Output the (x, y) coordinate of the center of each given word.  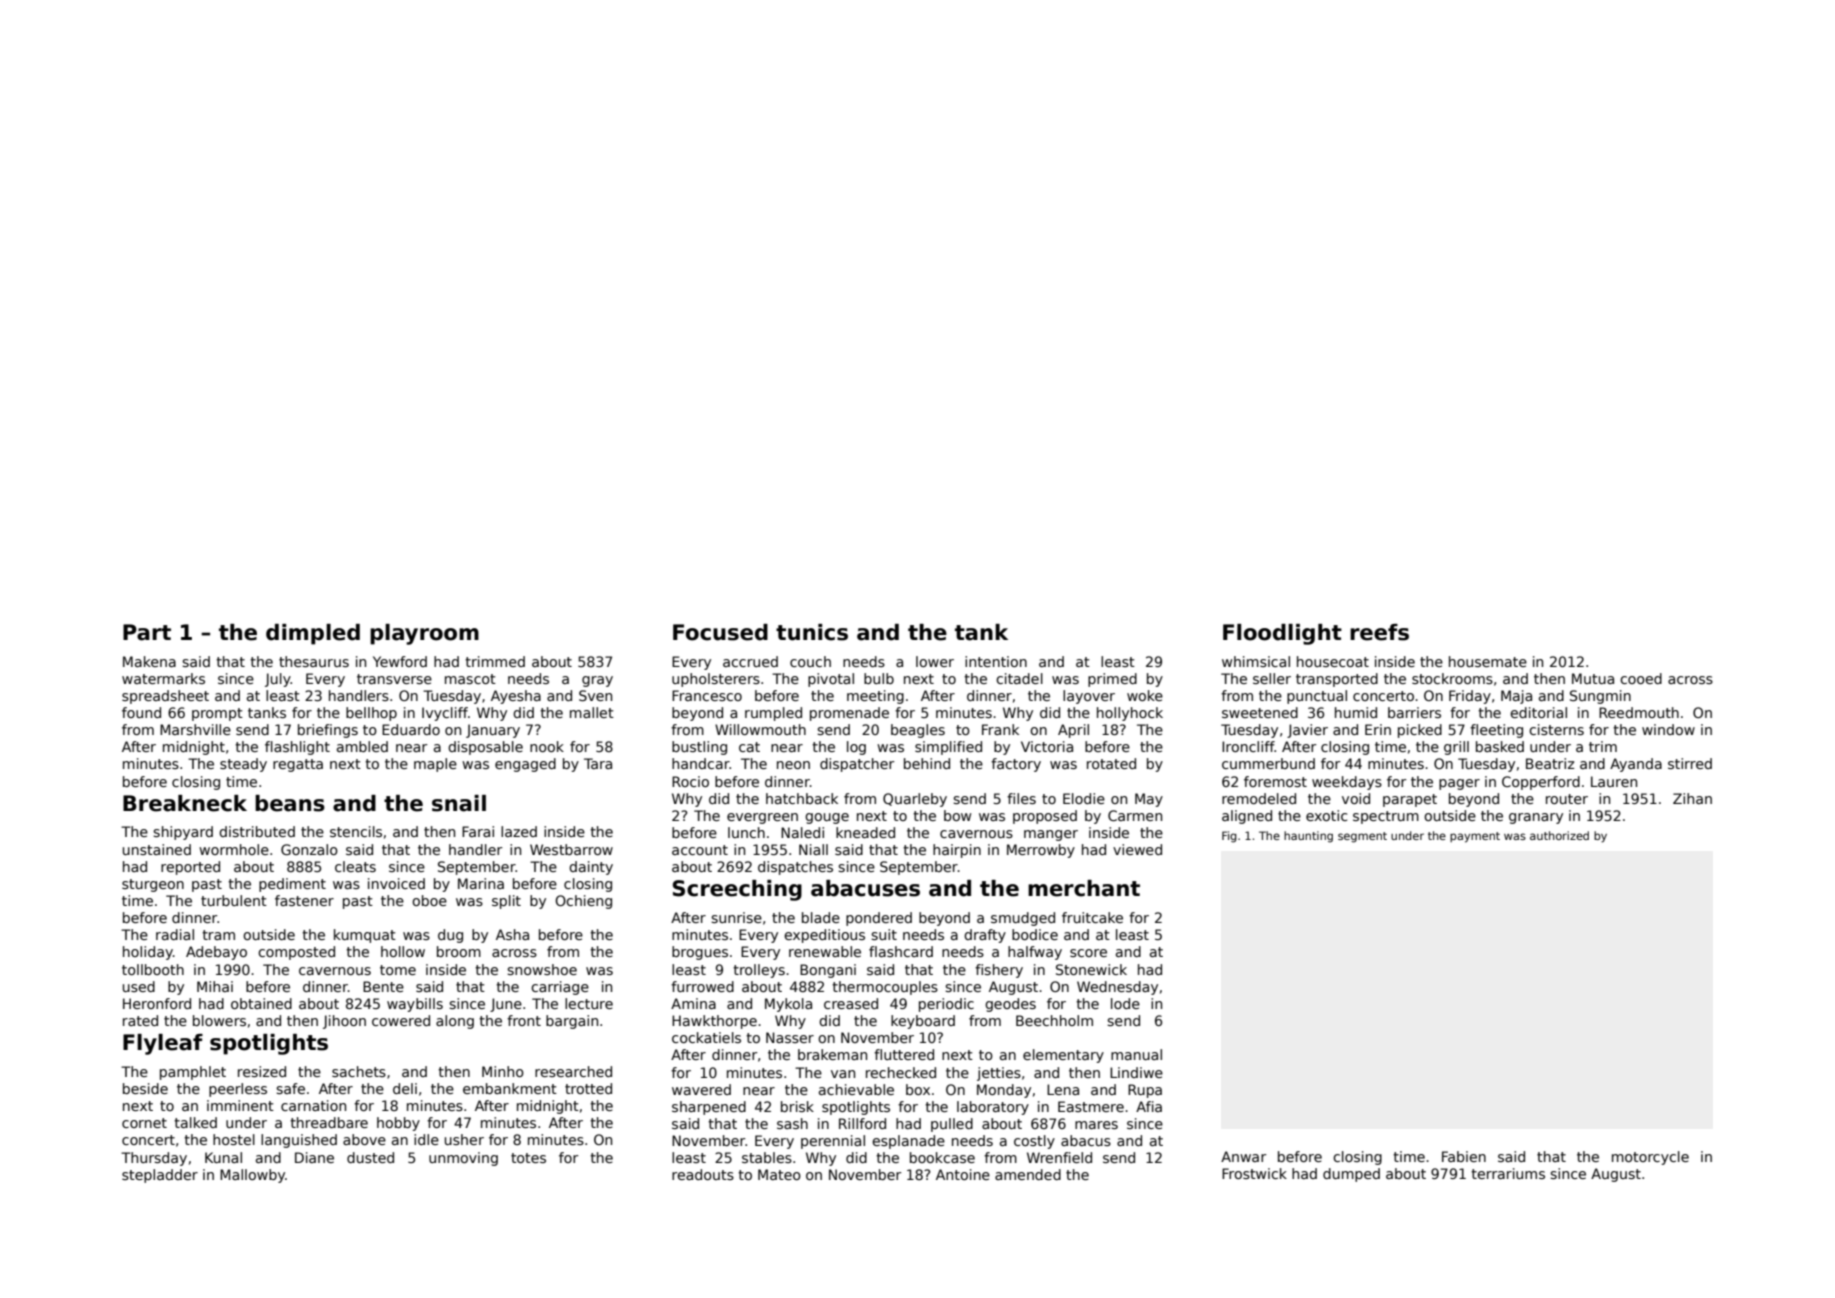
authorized (1559, 835)
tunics (812, 632)
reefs (1379, 632)
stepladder (160, 1176)
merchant (1084, 888)
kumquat (365, 936)
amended (1028, 1174)
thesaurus (314, 661)
